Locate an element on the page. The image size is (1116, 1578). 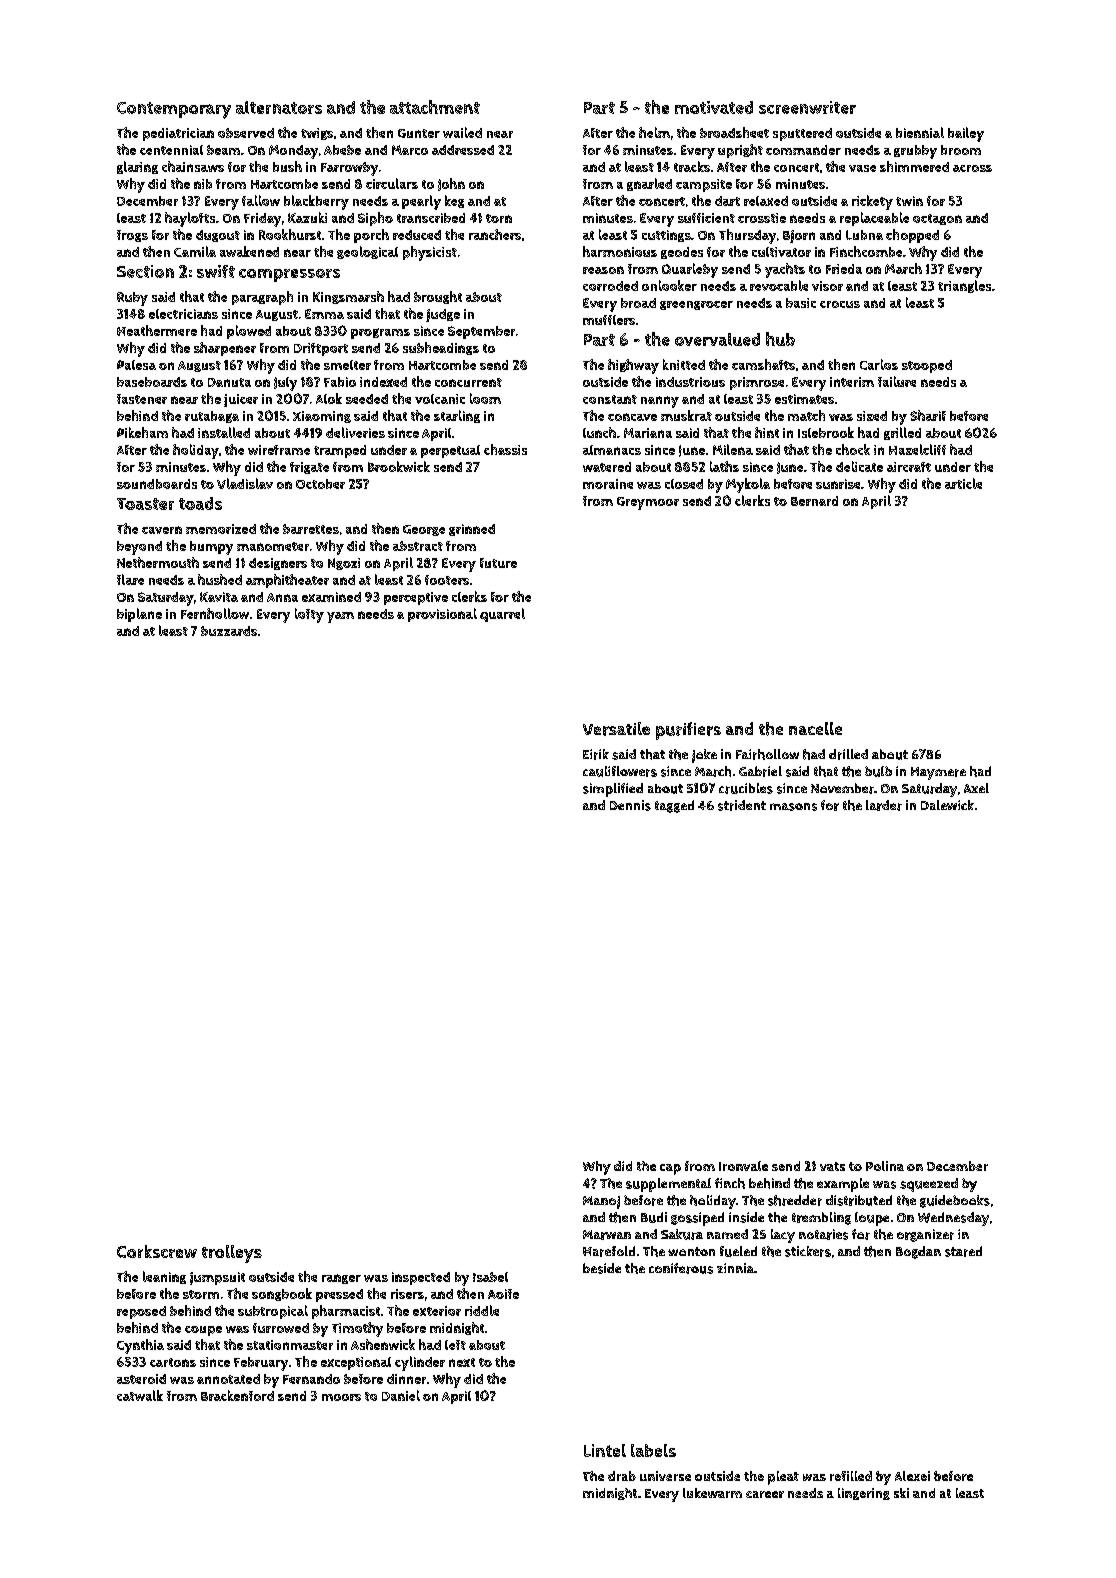
coniferous is located at coordinates (681, 1268).
